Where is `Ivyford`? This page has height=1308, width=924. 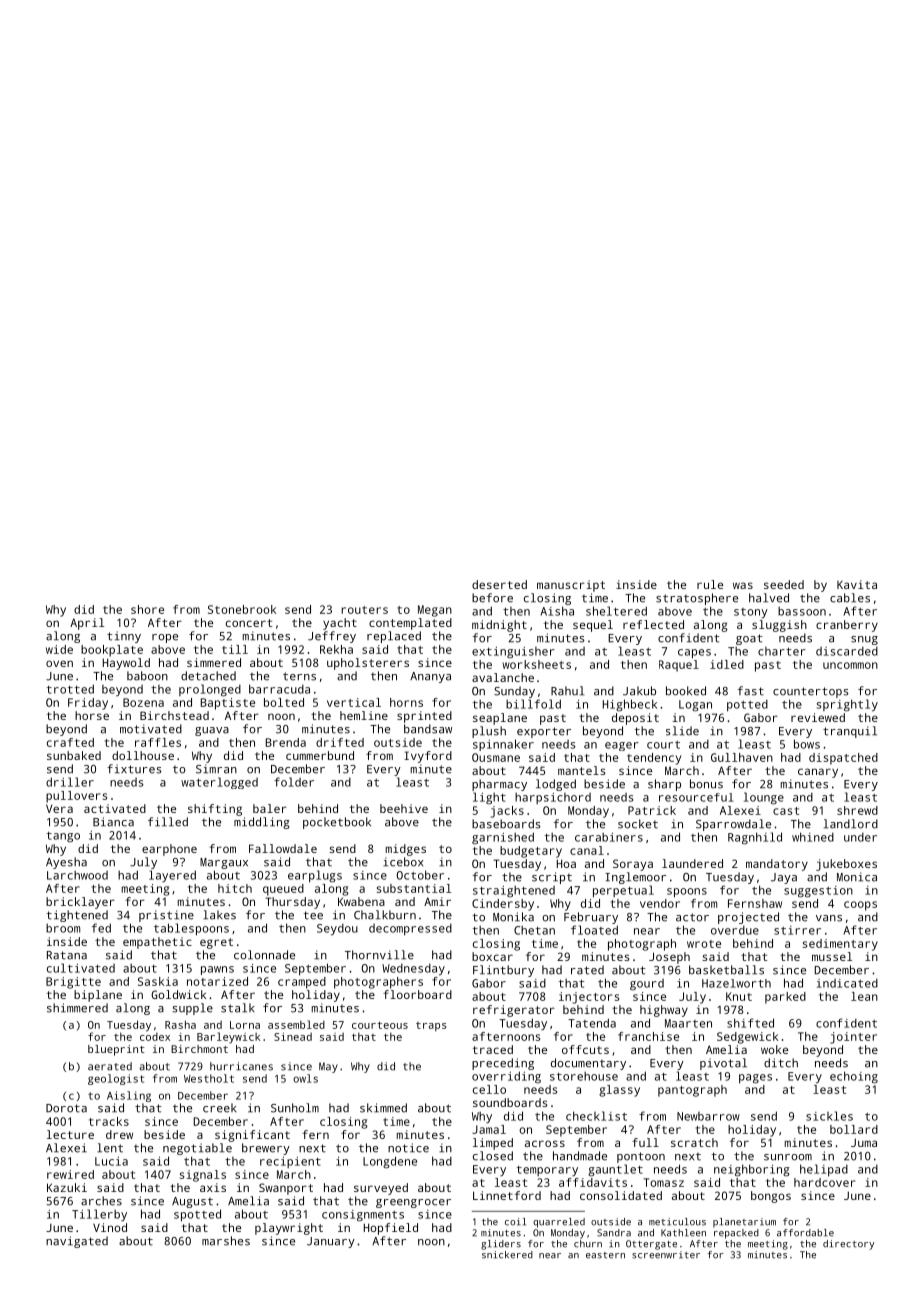 Ivyford is located at coordinates (428, 757).
